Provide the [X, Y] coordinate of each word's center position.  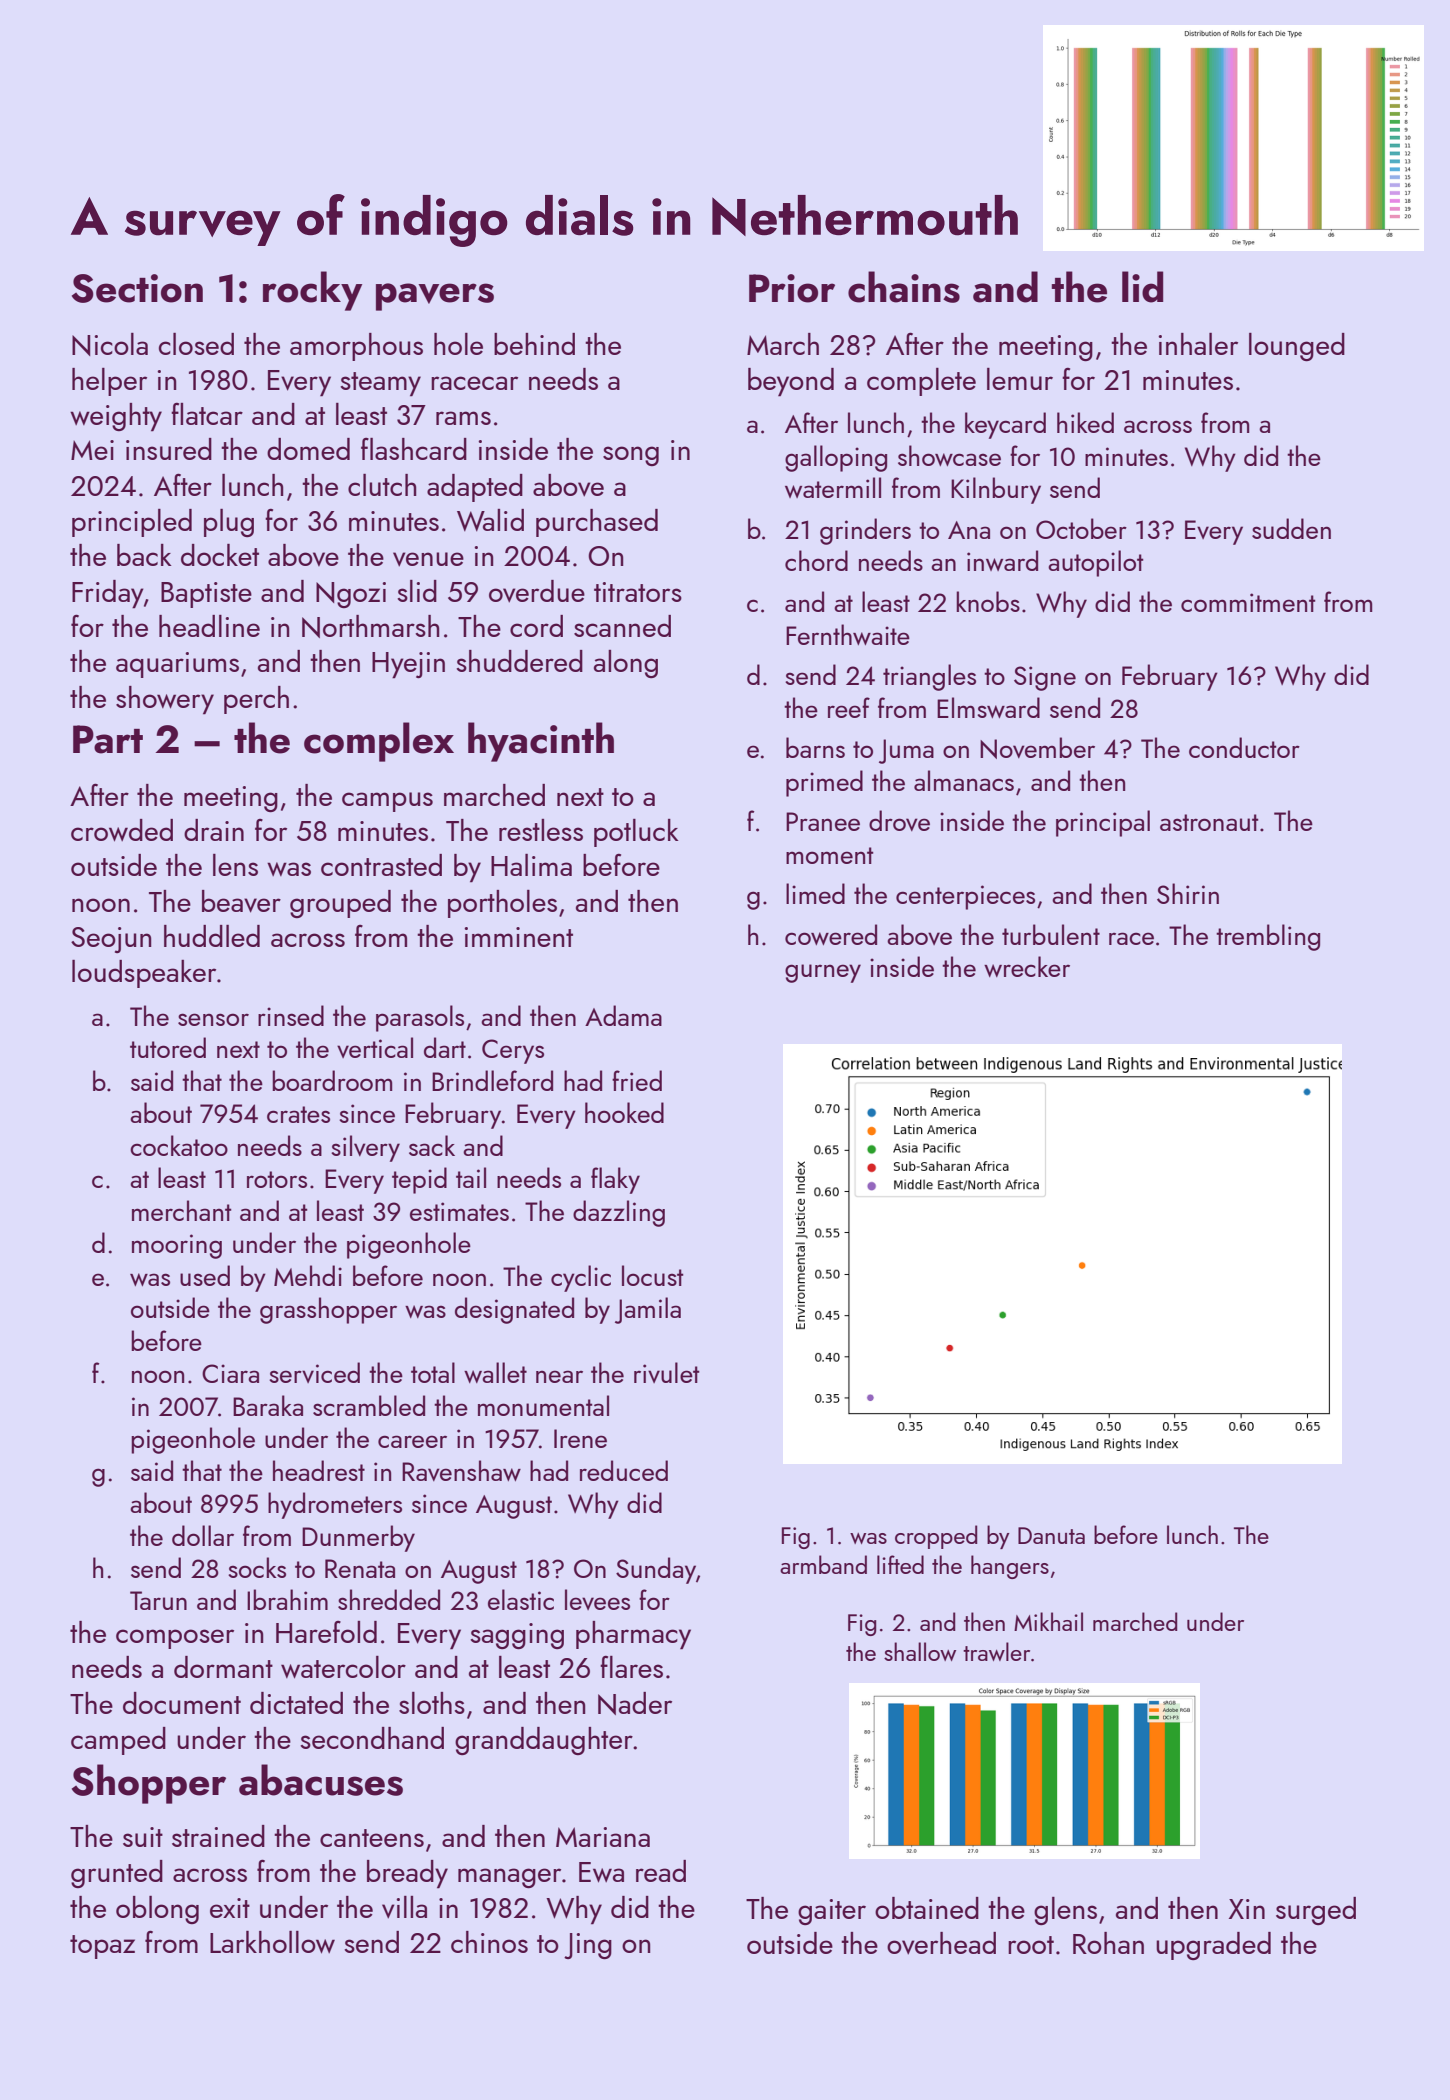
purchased [597, 523]
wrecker [1027, 966]
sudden [1291, 528]
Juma [906, 751]
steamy [380, 384]
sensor [213, 1019]
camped [118, 1741]
